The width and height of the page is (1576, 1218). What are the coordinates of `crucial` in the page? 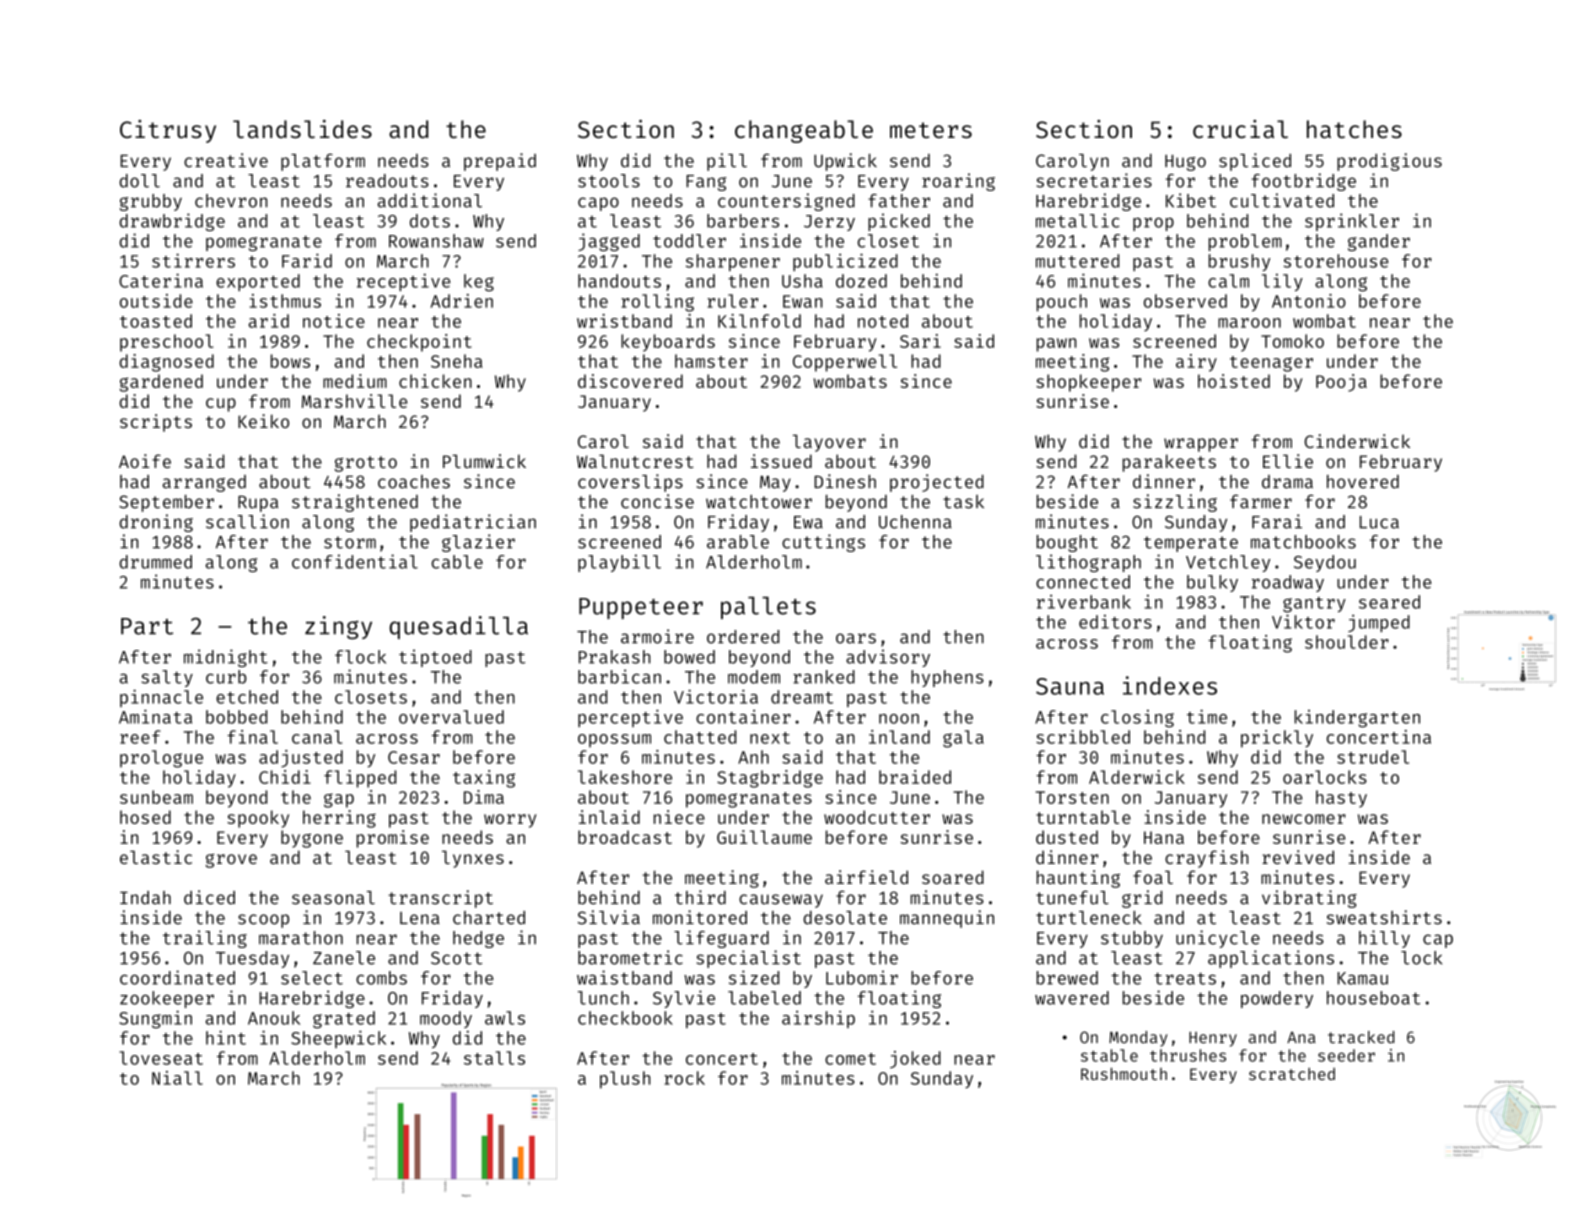 It's located at (1240, 129).
